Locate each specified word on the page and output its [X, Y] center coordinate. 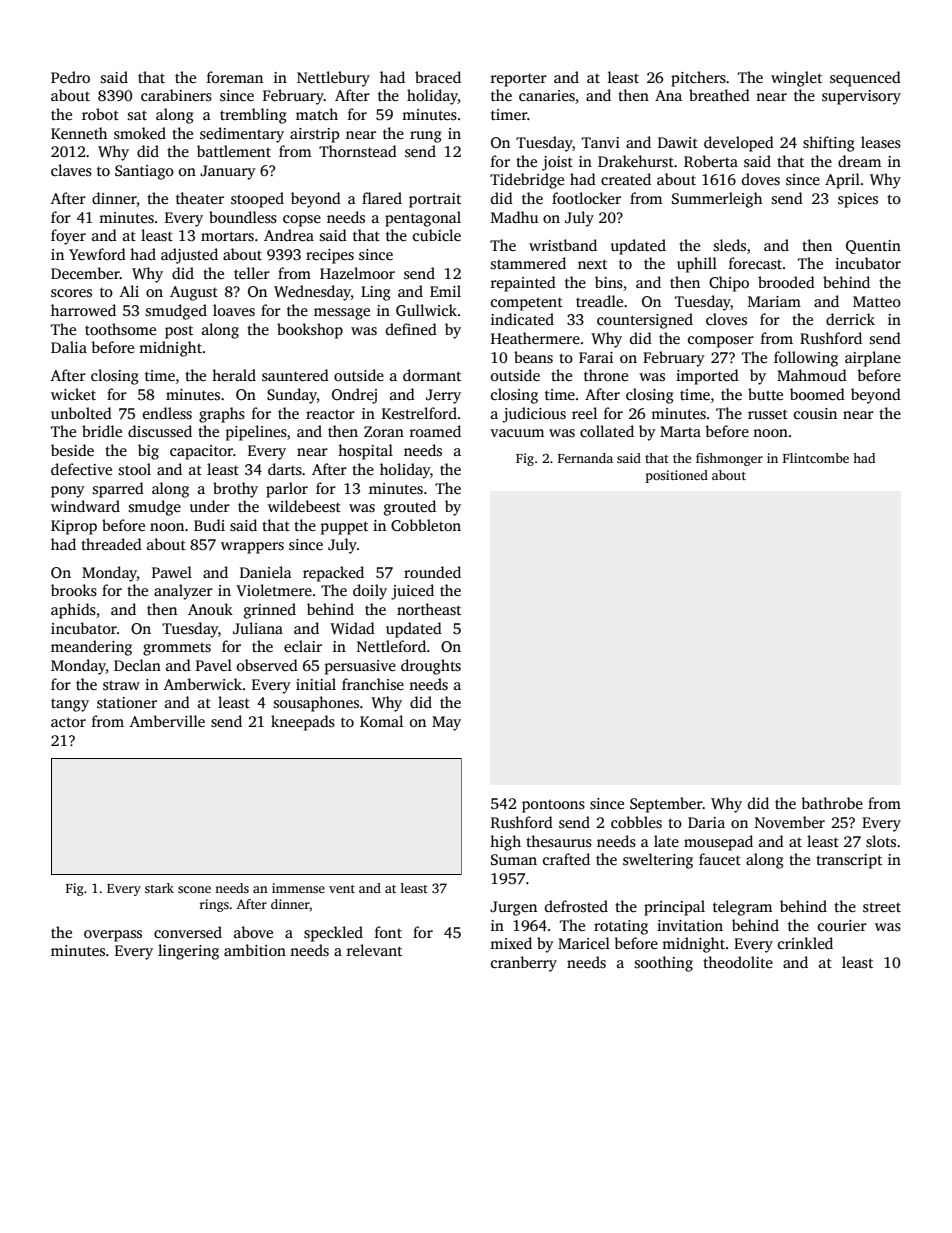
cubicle [437, 235]
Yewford [97, 254]
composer [721, 342]
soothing [664, 964]
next [592, 264]
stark [159, 888]
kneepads [303, 723]
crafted [566, 859]
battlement [234, 151]
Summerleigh [717, 200]
